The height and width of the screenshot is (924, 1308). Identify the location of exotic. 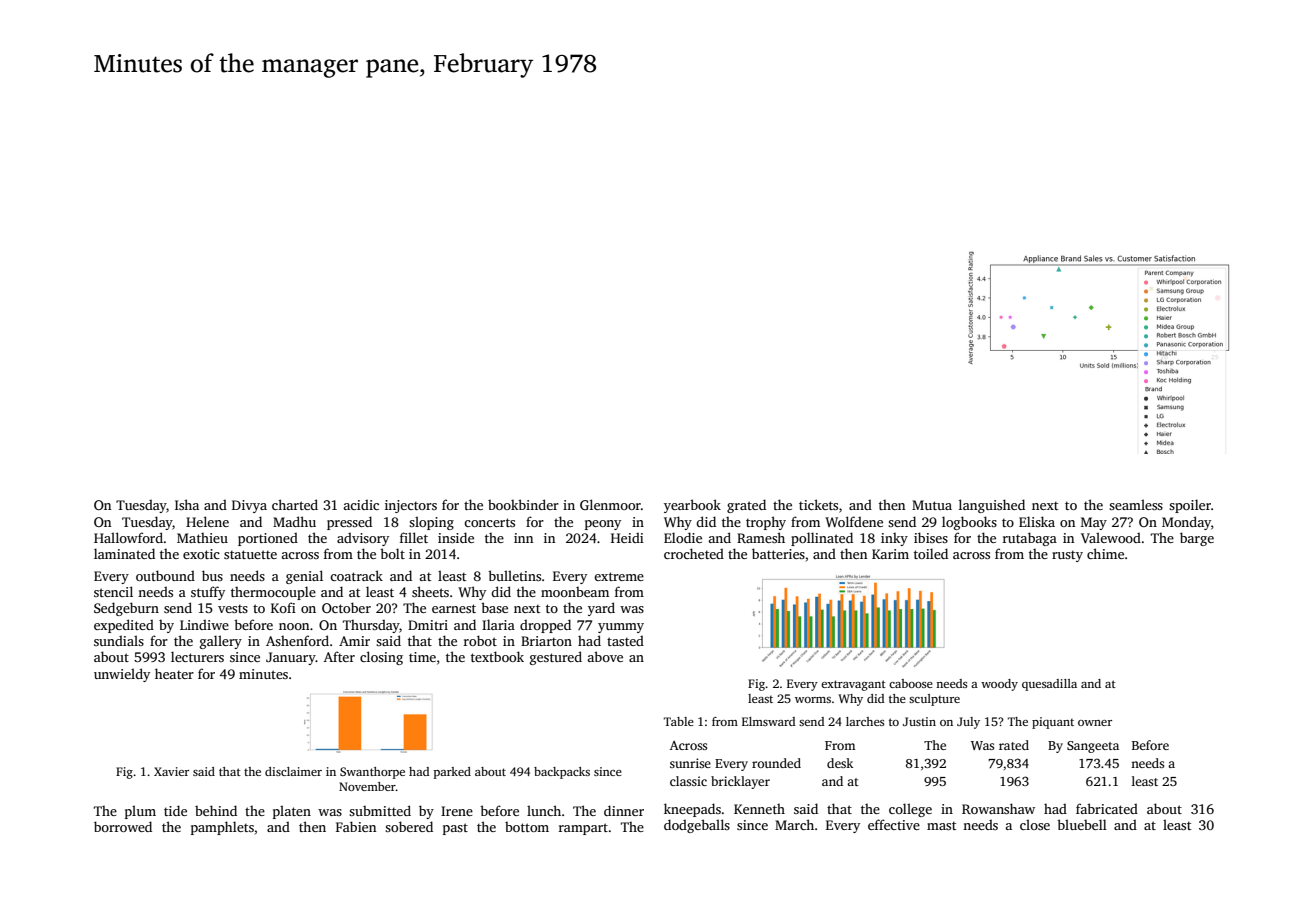
(201, 554).
